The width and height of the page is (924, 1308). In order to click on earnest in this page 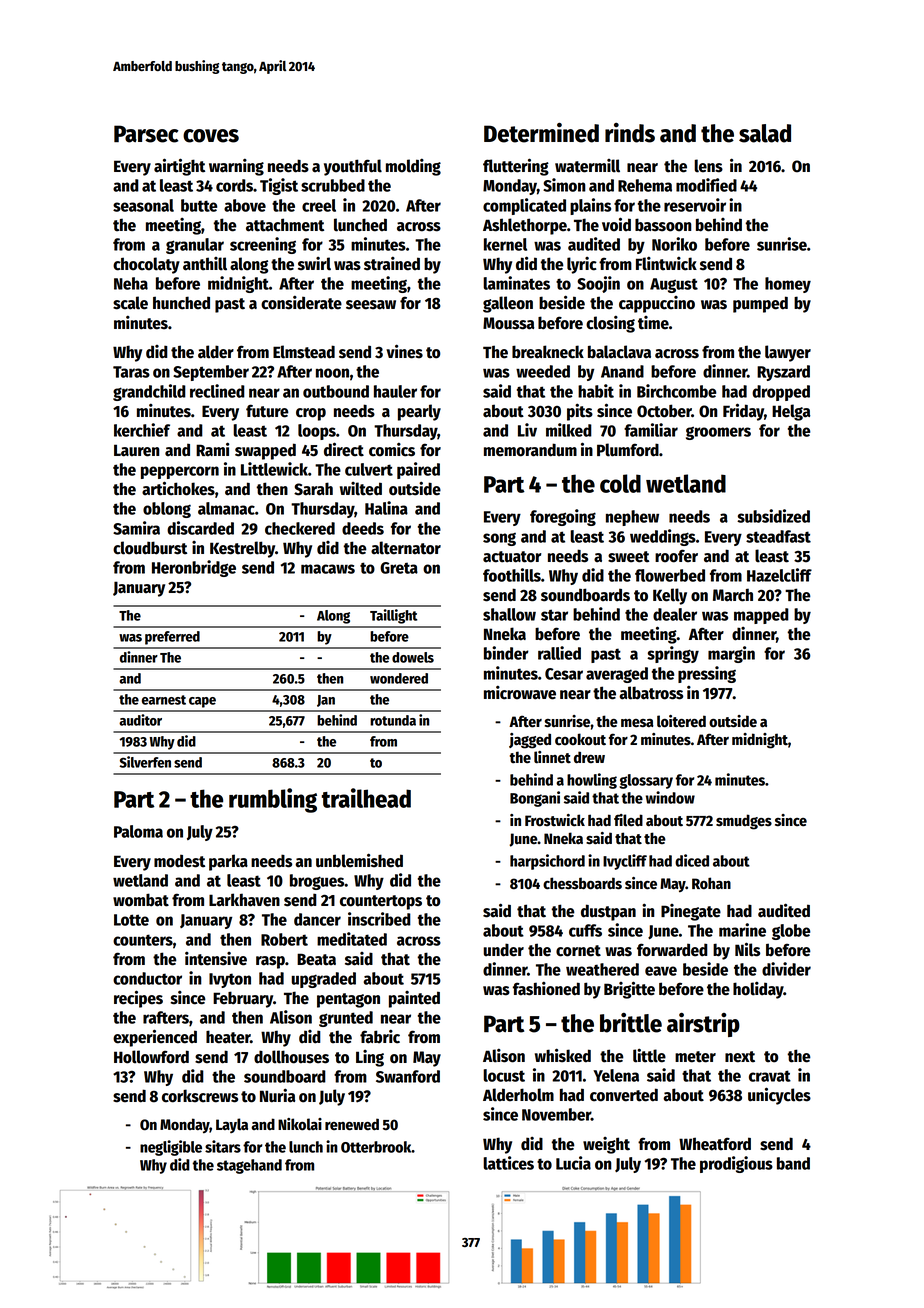, I will do `click(164, 700)`.
